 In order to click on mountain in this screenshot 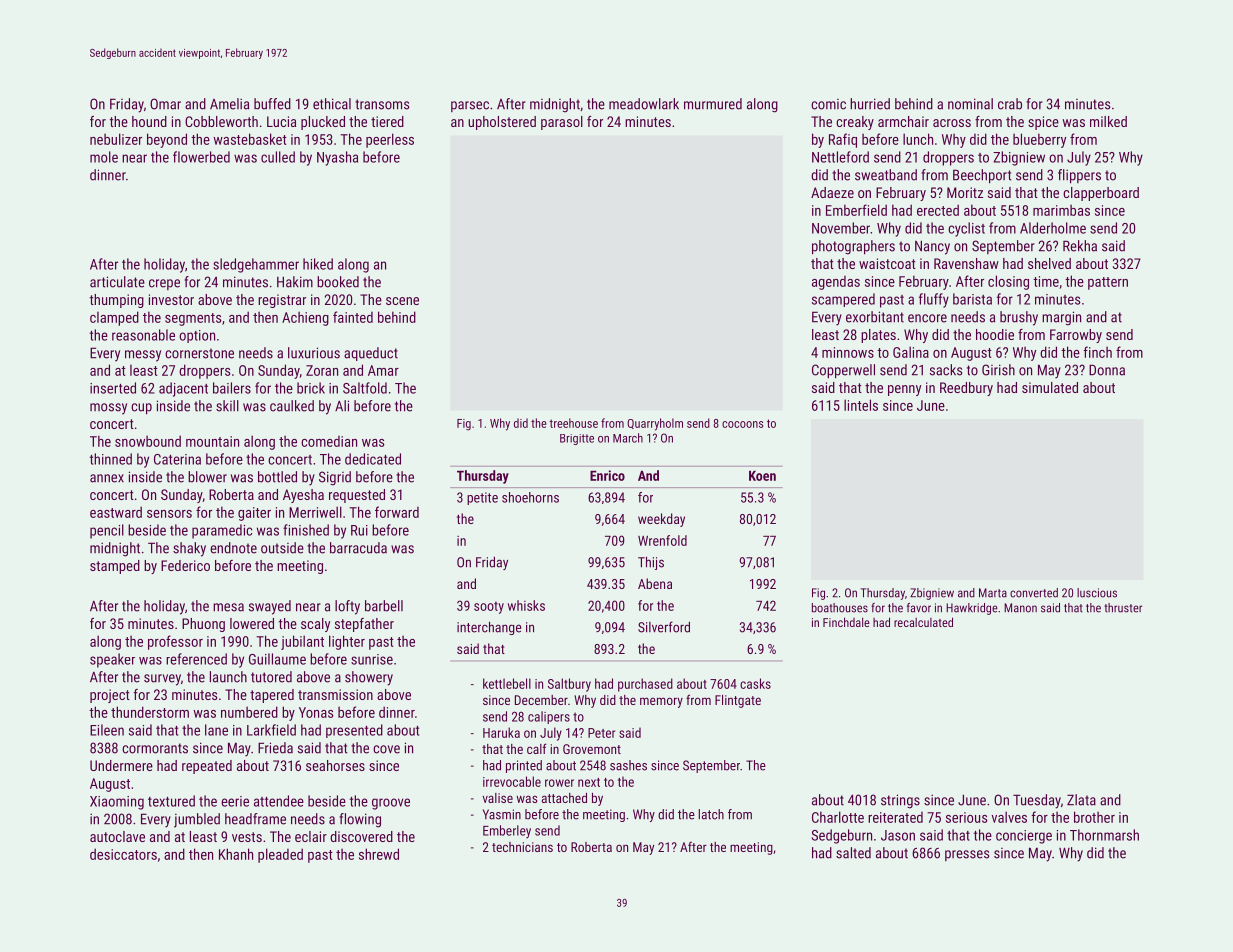, I will do `click(212, 441)`.
